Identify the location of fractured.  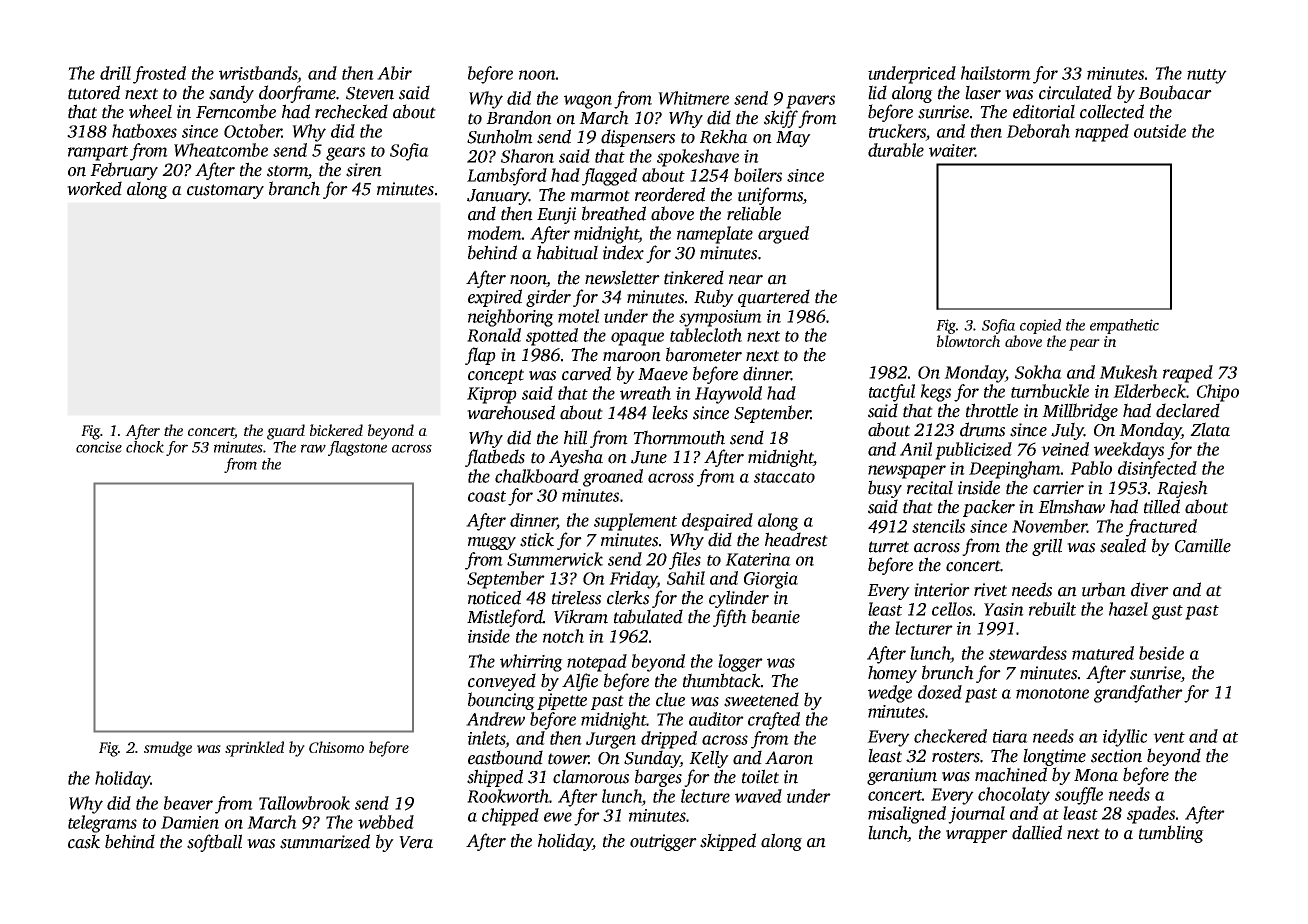
(1161, 528).
